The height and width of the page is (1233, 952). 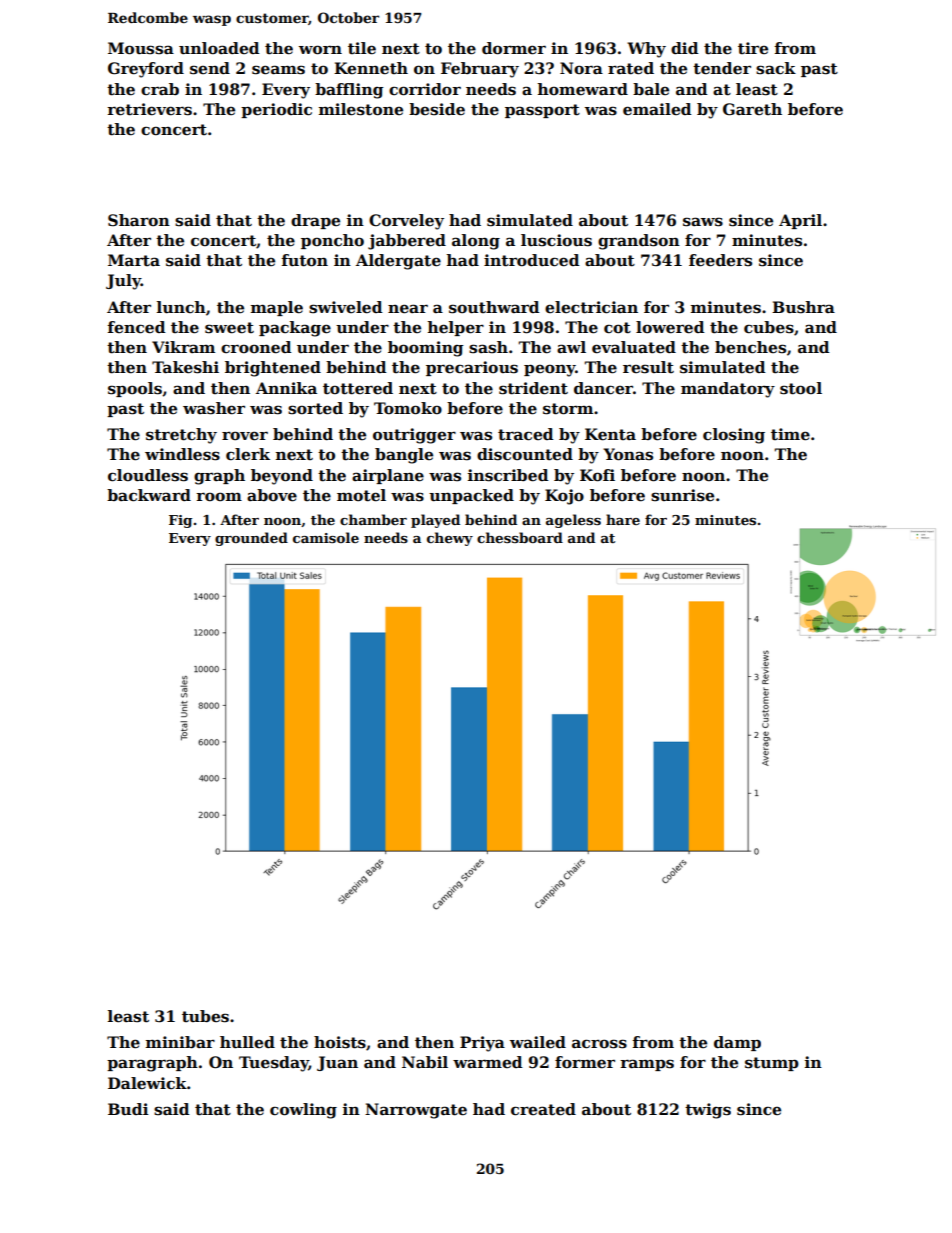 I want to click on camisole, so click(x=326, y=537).
